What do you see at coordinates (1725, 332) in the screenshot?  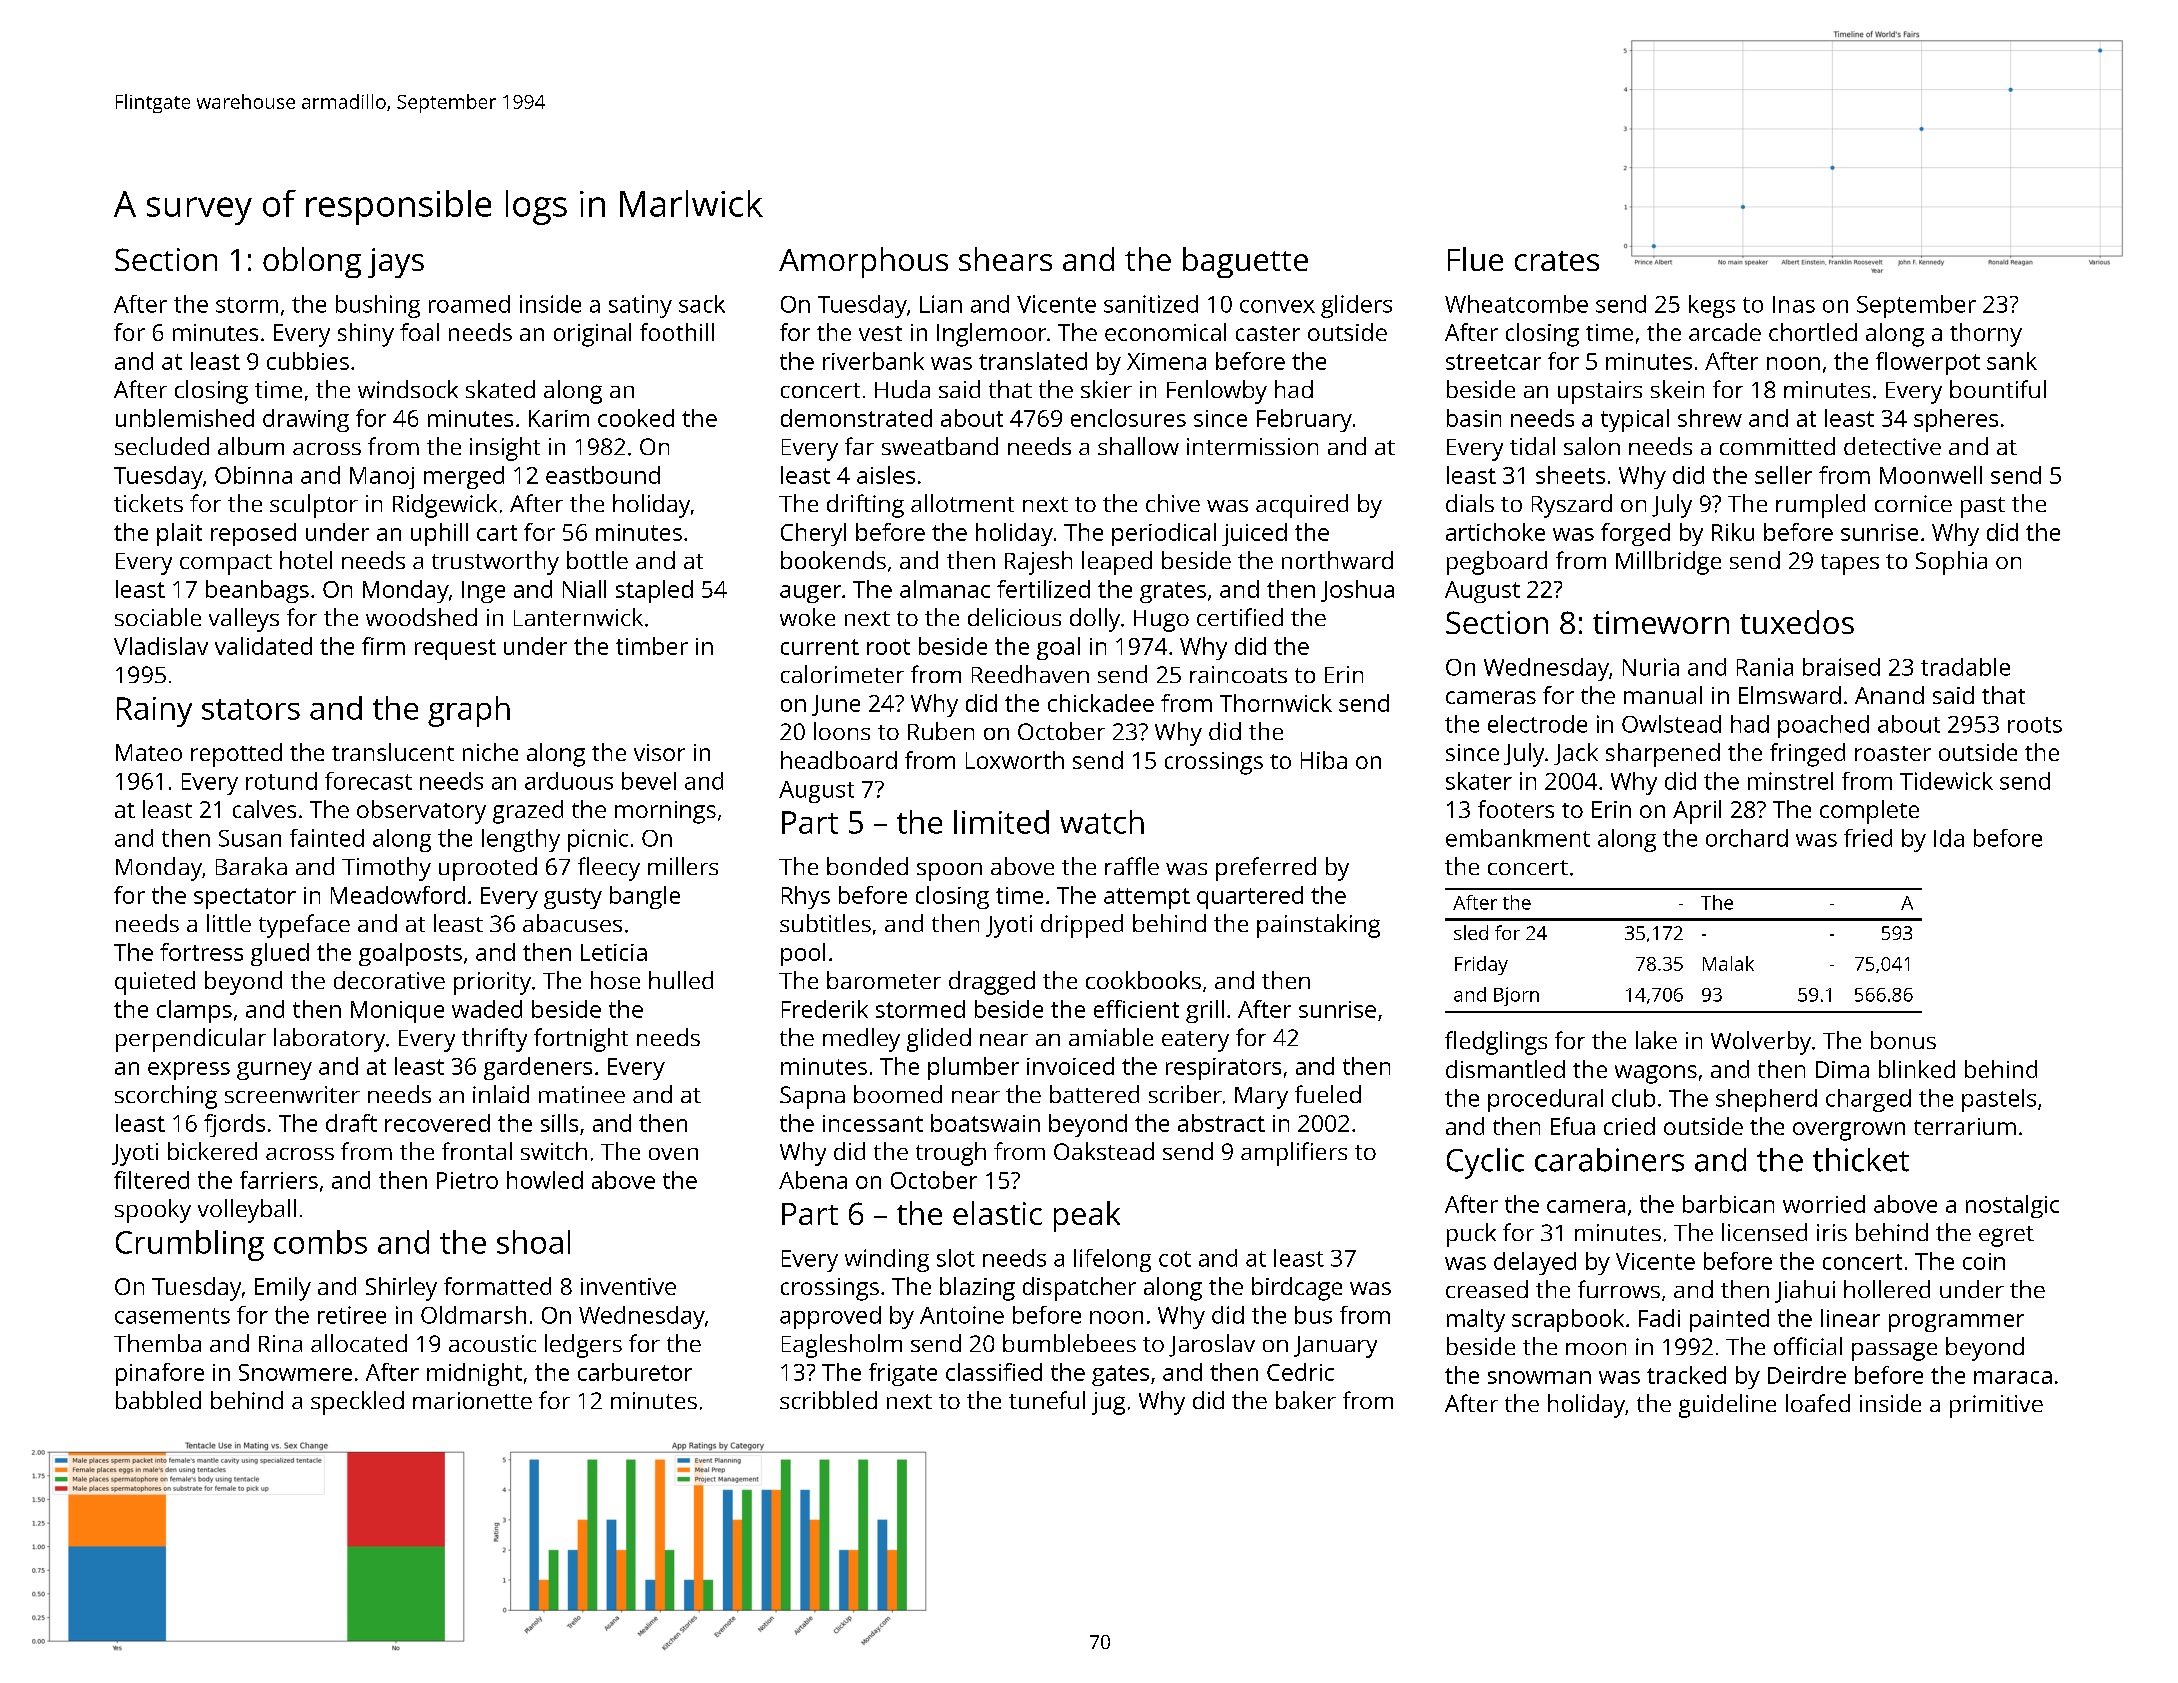 I see `arcade` at bounding box center [1725, 332].
